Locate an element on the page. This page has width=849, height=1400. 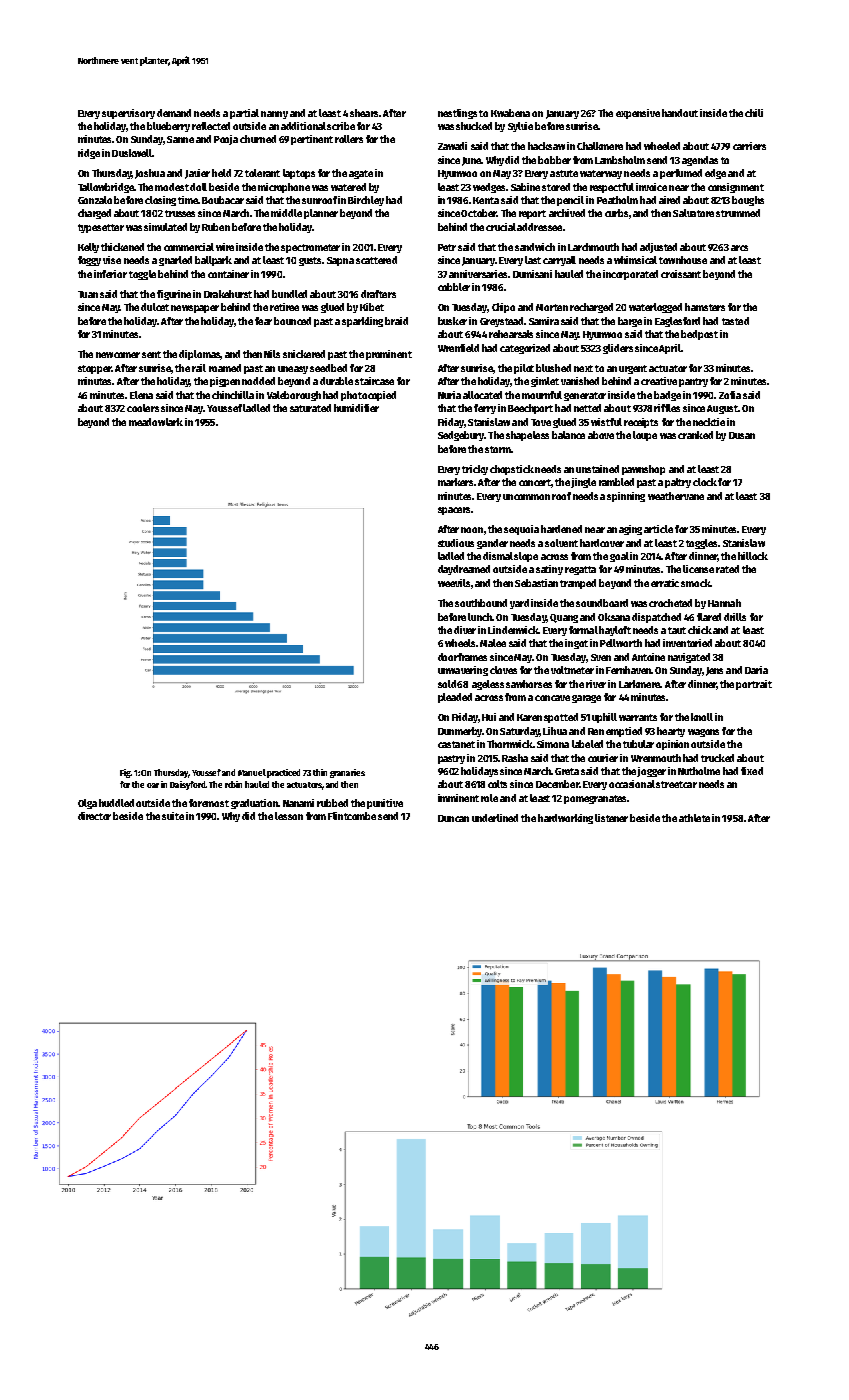
practiced is located at coordinates (283, 773).
